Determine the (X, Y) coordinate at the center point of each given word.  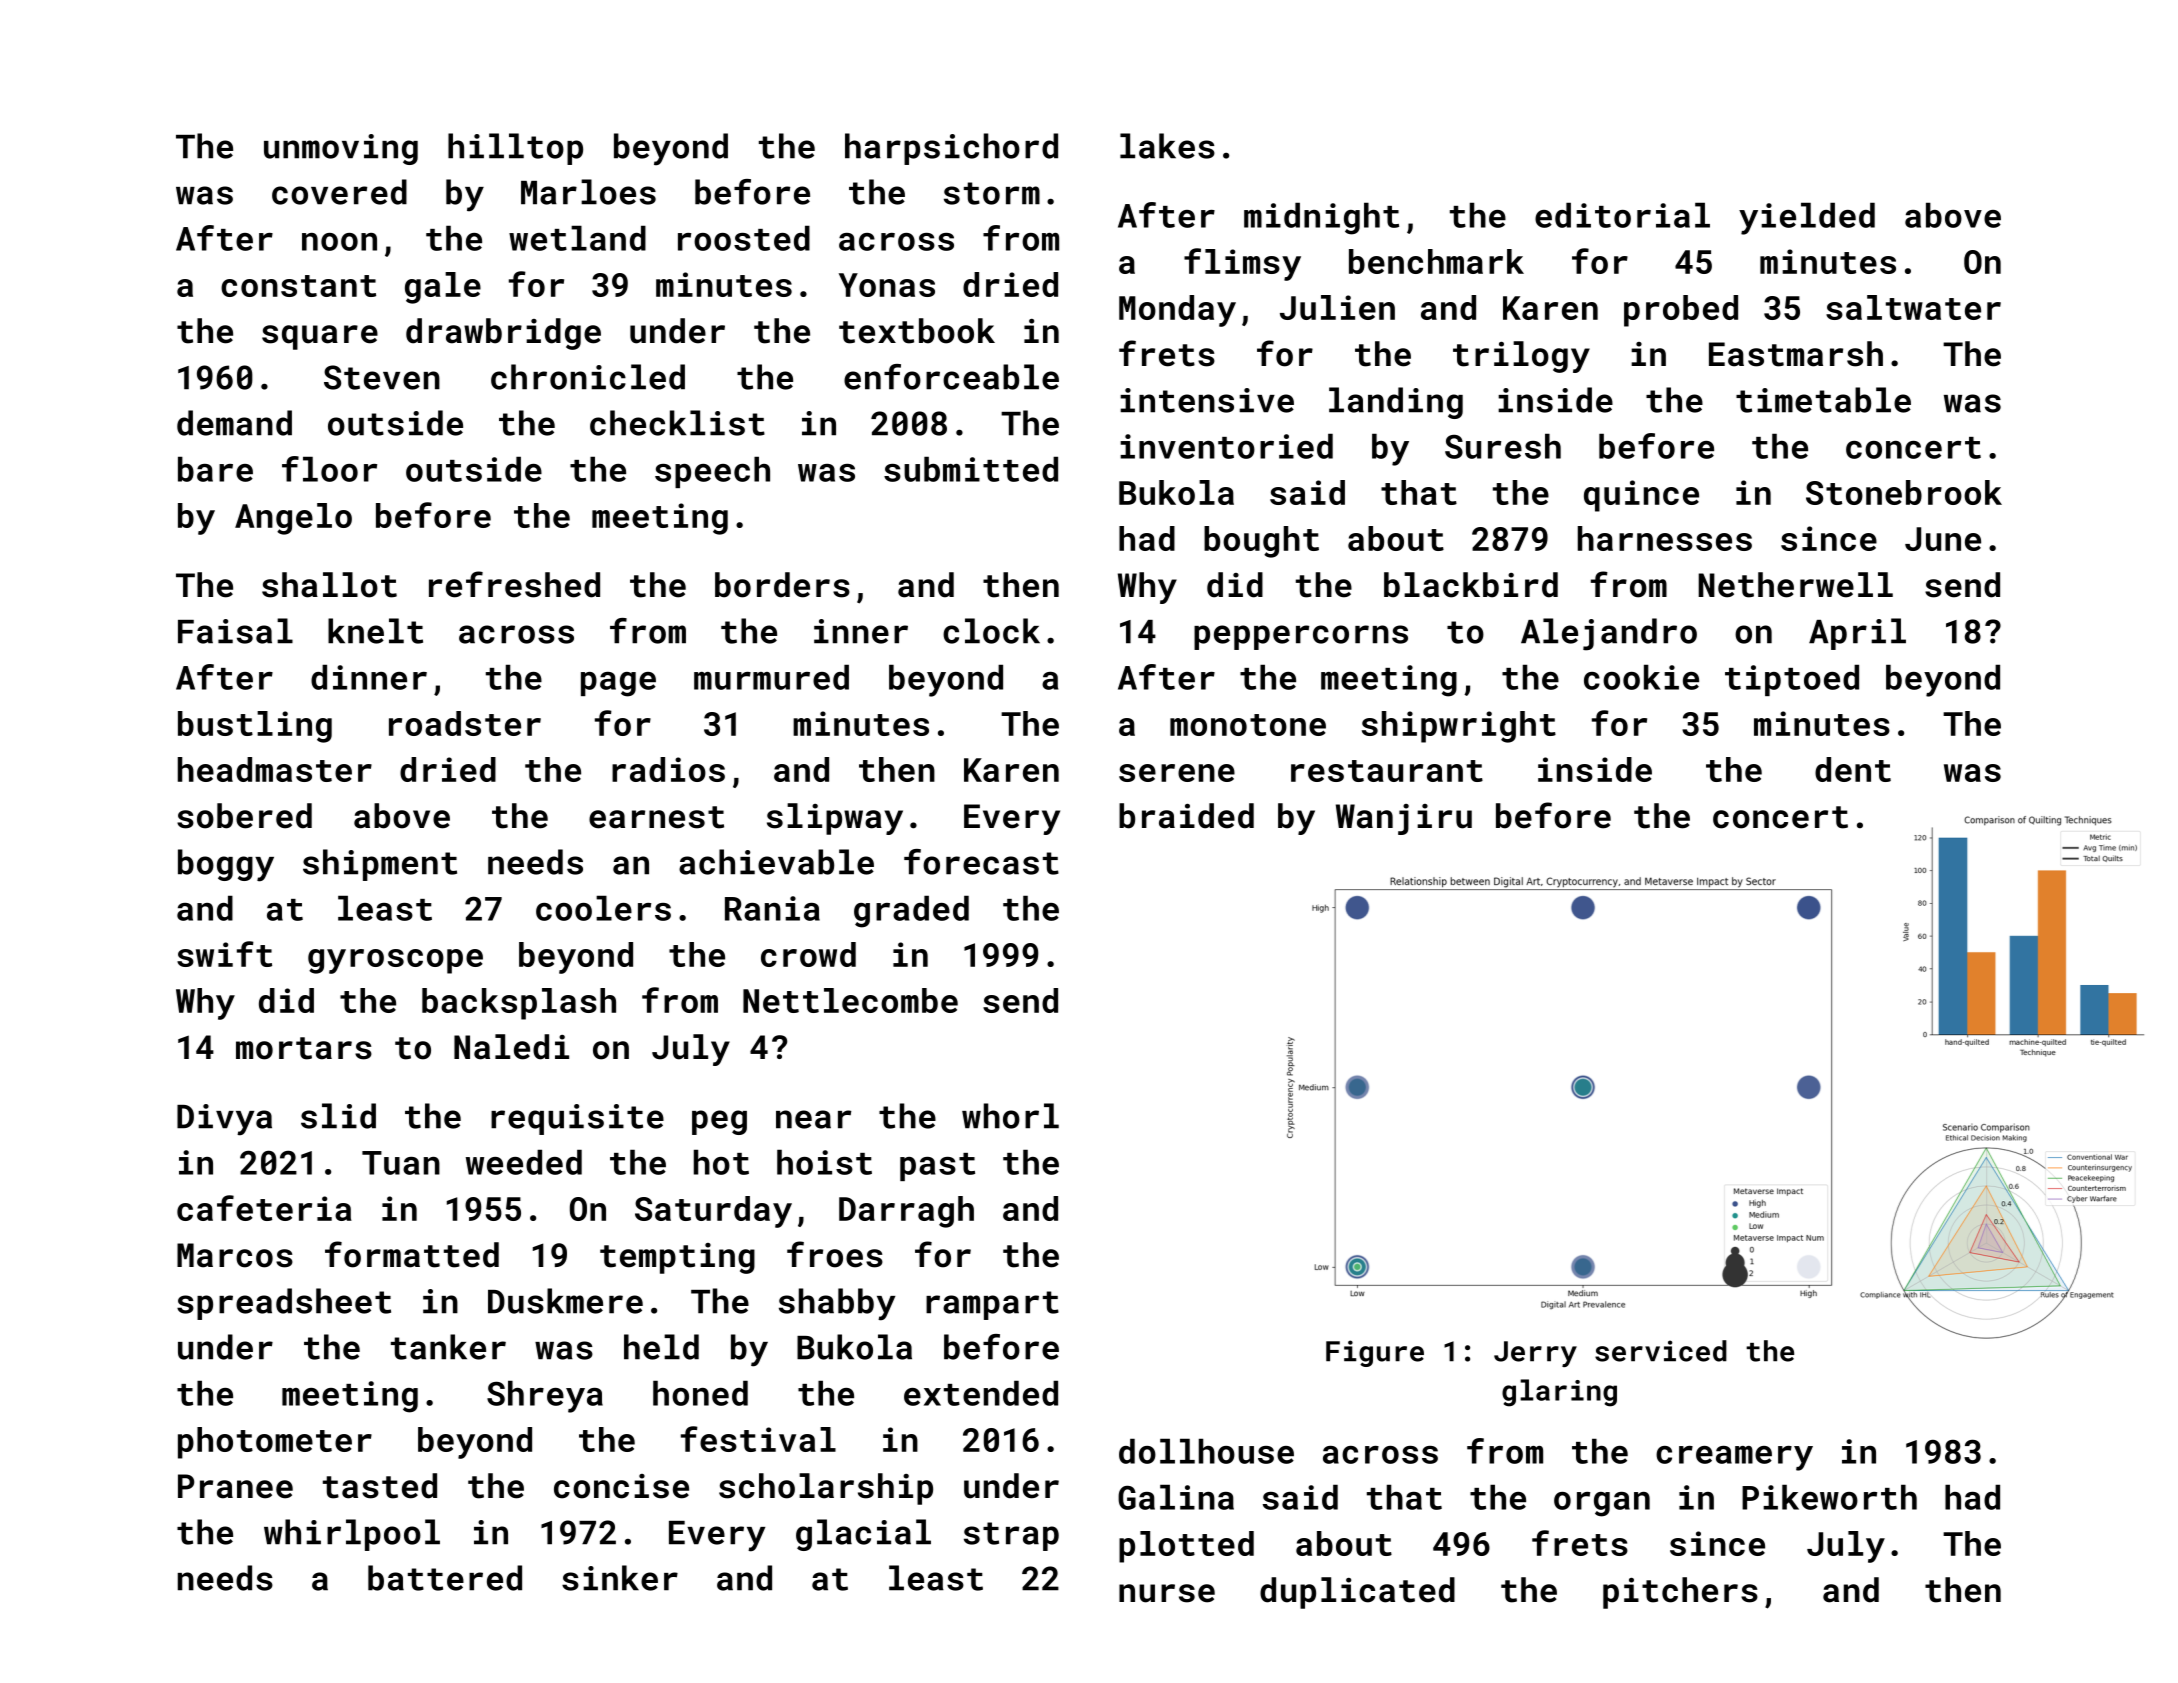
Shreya (545, 1397)
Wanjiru (1404, 819)
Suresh (1503, 446)
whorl (1010, 1116)
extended (981, 1393)
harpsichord (951, 149)
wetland (577, 238)
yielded (1807, 219)
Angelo (293, 519)
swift (224, 954)
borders (782, 585)
